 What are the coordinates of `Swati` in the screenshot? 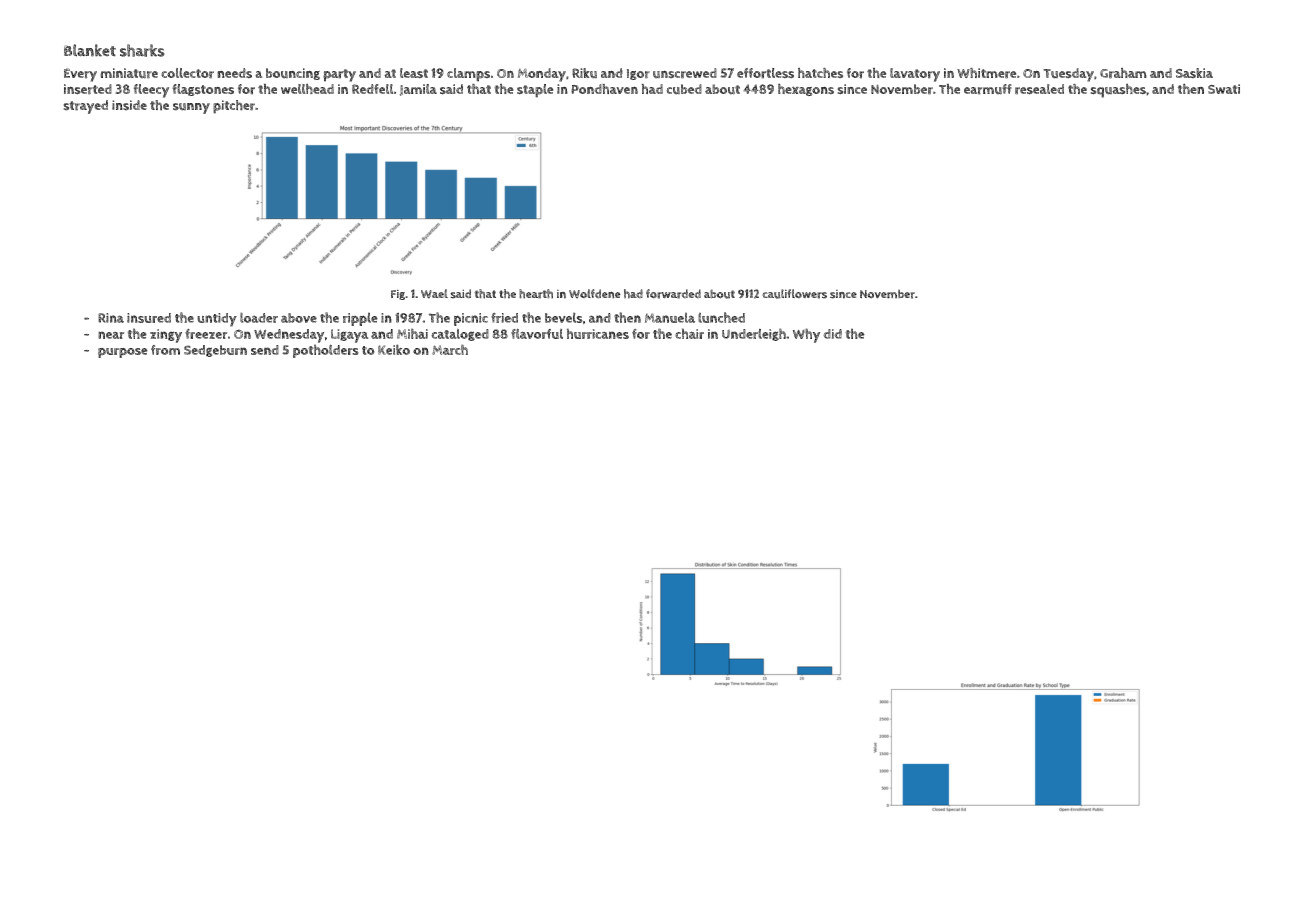 It's located at (1224, 89).
